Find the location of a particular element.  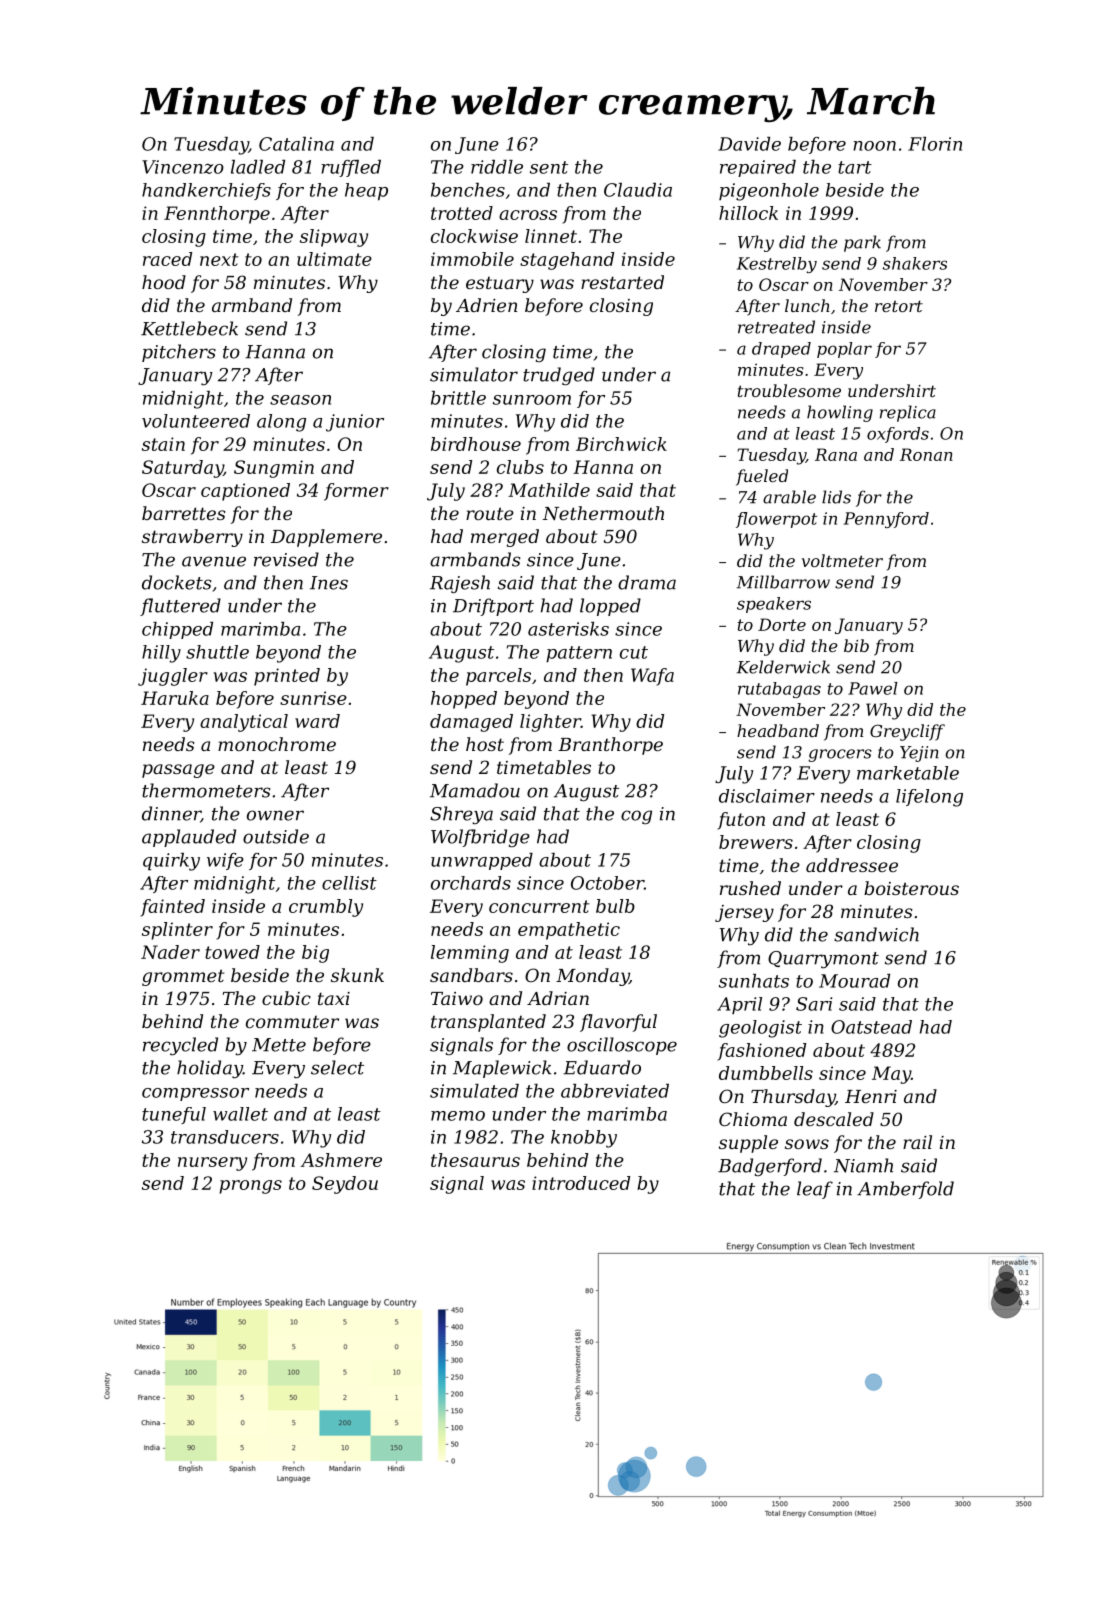

shakers is located at coordinates (915, 263).
